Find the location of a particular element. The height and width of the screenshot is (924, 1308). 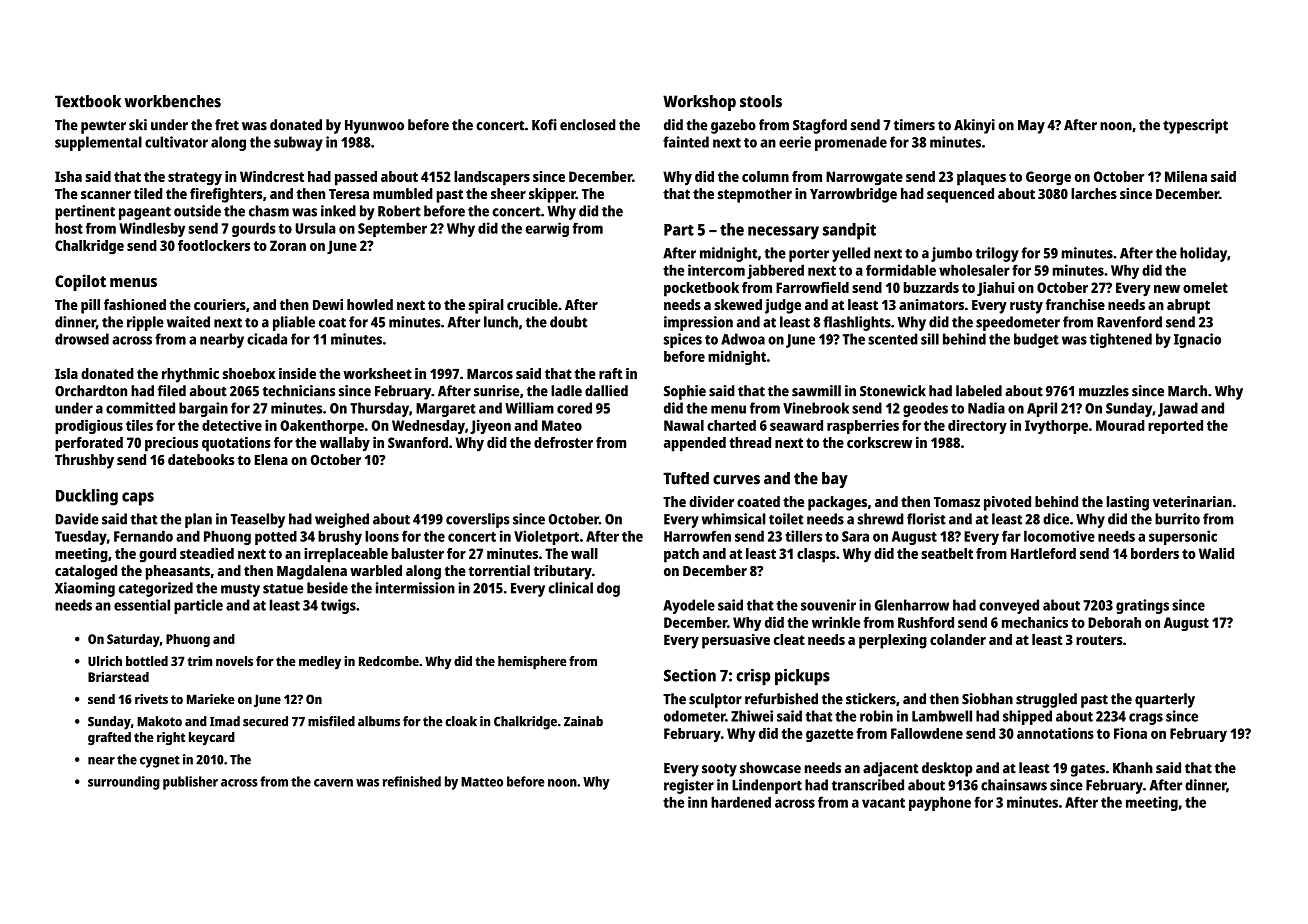

drowsed is located at coordinates (82, 339).
